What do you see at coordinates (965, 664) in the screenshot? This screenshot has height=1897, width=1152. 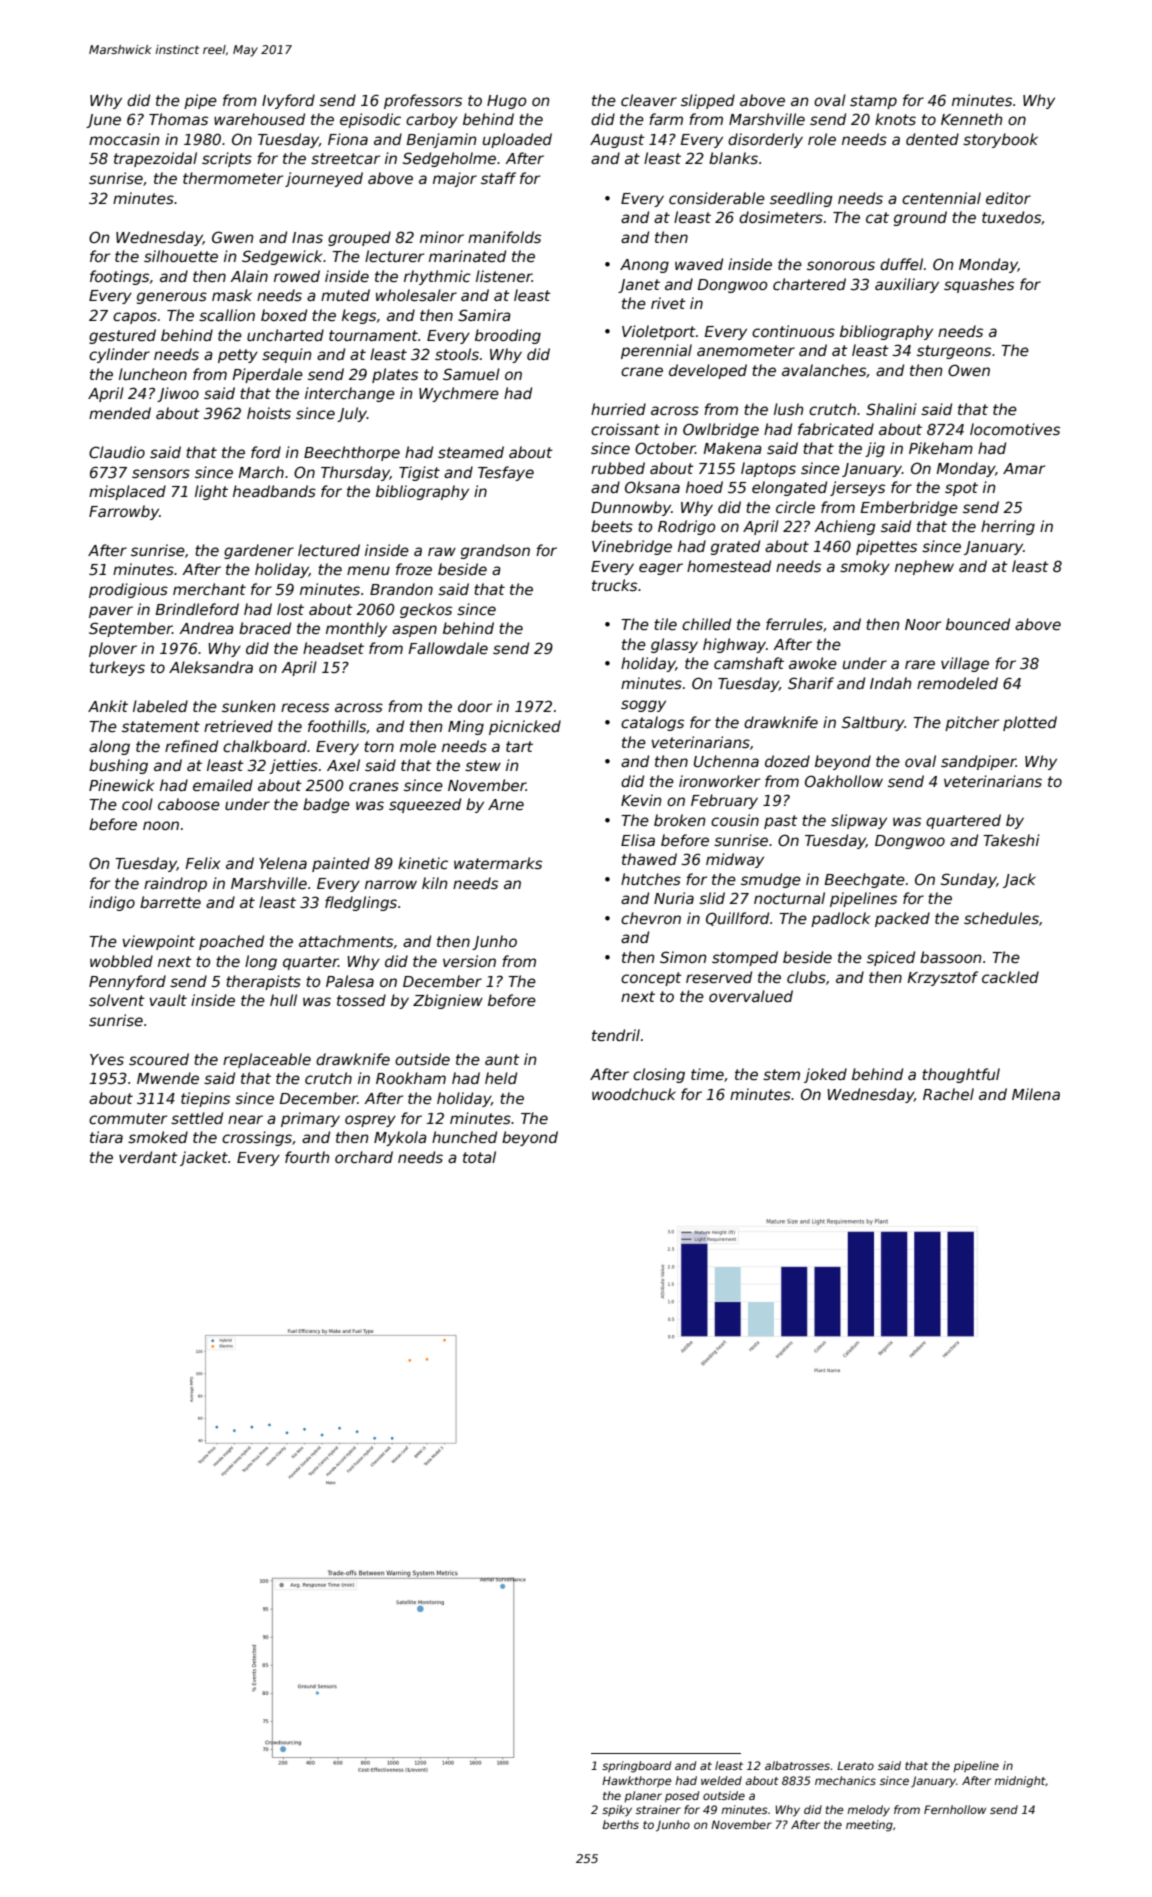 I see `village` at bounding box center [965, 664].
